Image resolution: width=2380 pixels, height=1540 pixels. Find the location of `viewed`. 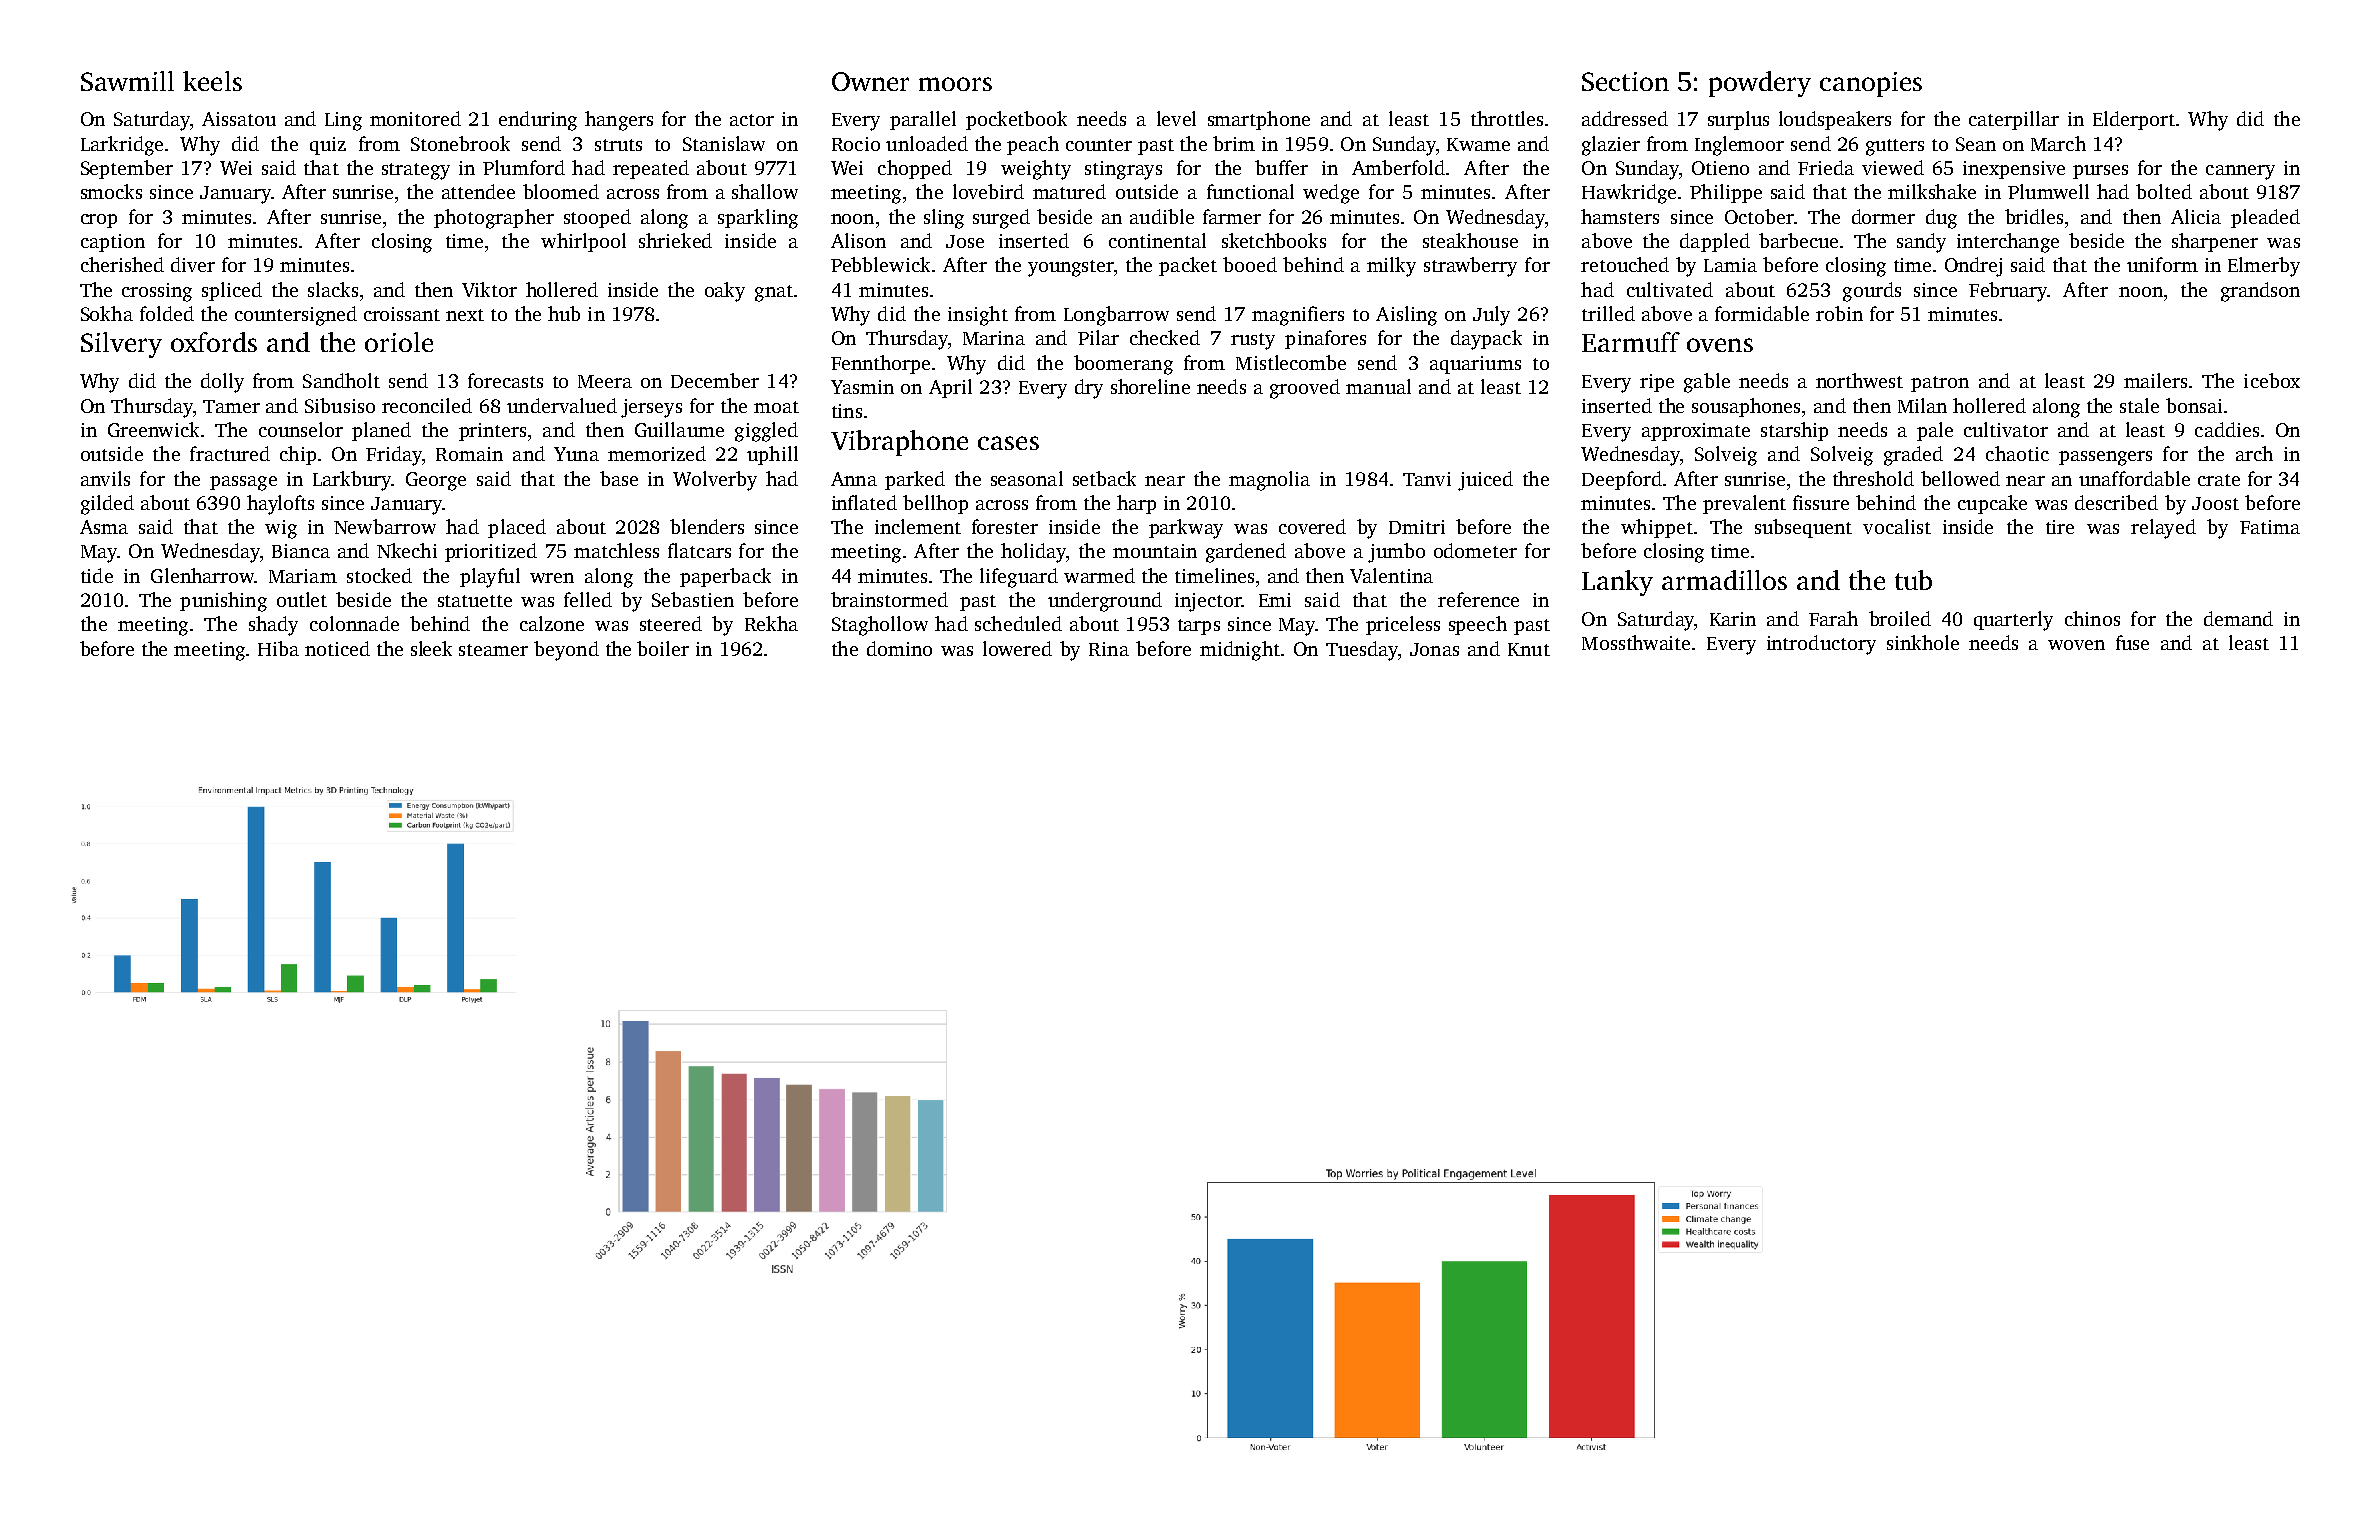

viewed is located at coordinates (1893, 167).
